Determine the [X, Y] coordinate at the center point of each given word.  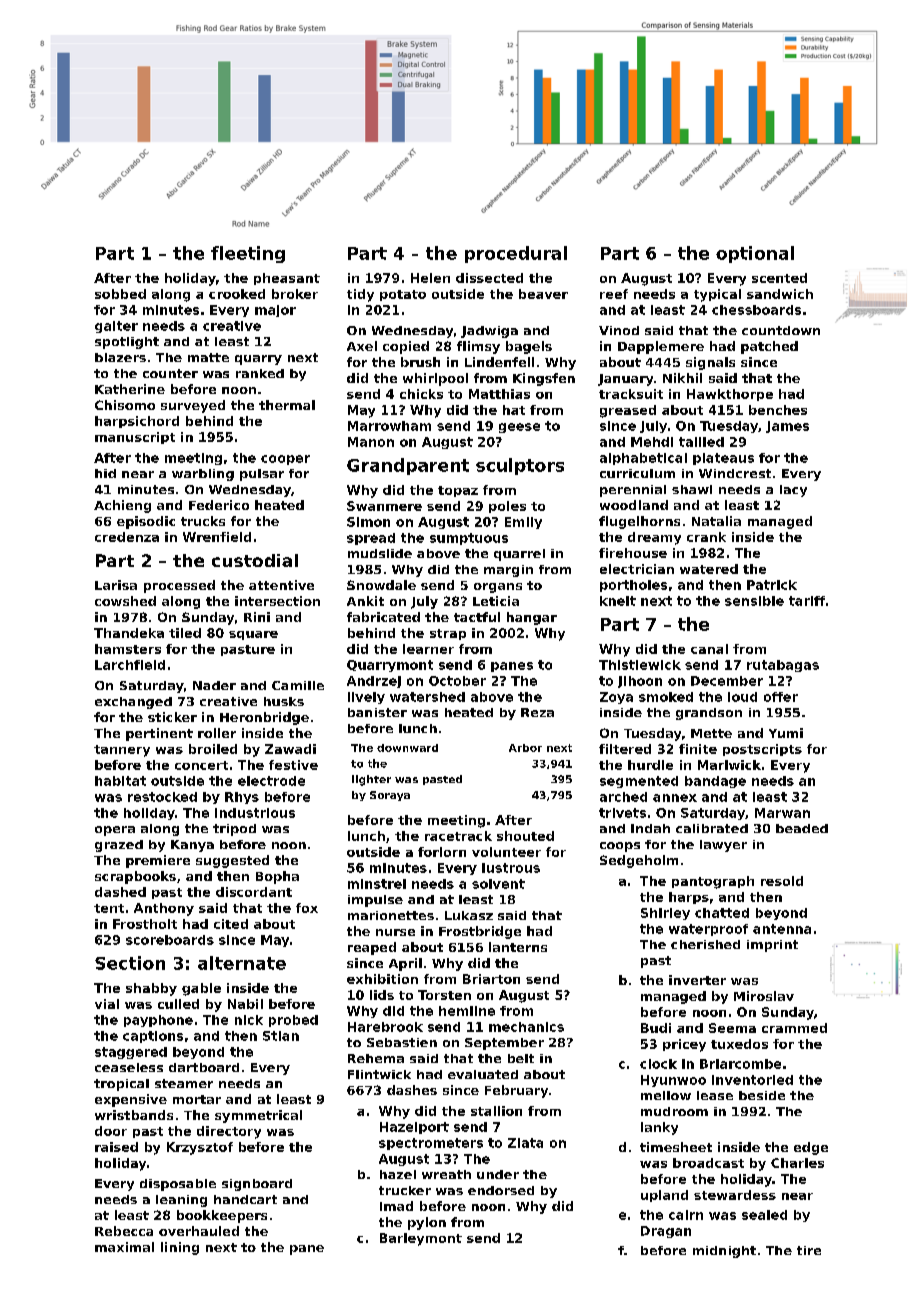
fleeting [248, 254]
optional [755, 254]
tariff [807, 601]
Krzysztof [200, 1148]
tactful [477, 617]
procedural [516, 254]
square [253, 635]
